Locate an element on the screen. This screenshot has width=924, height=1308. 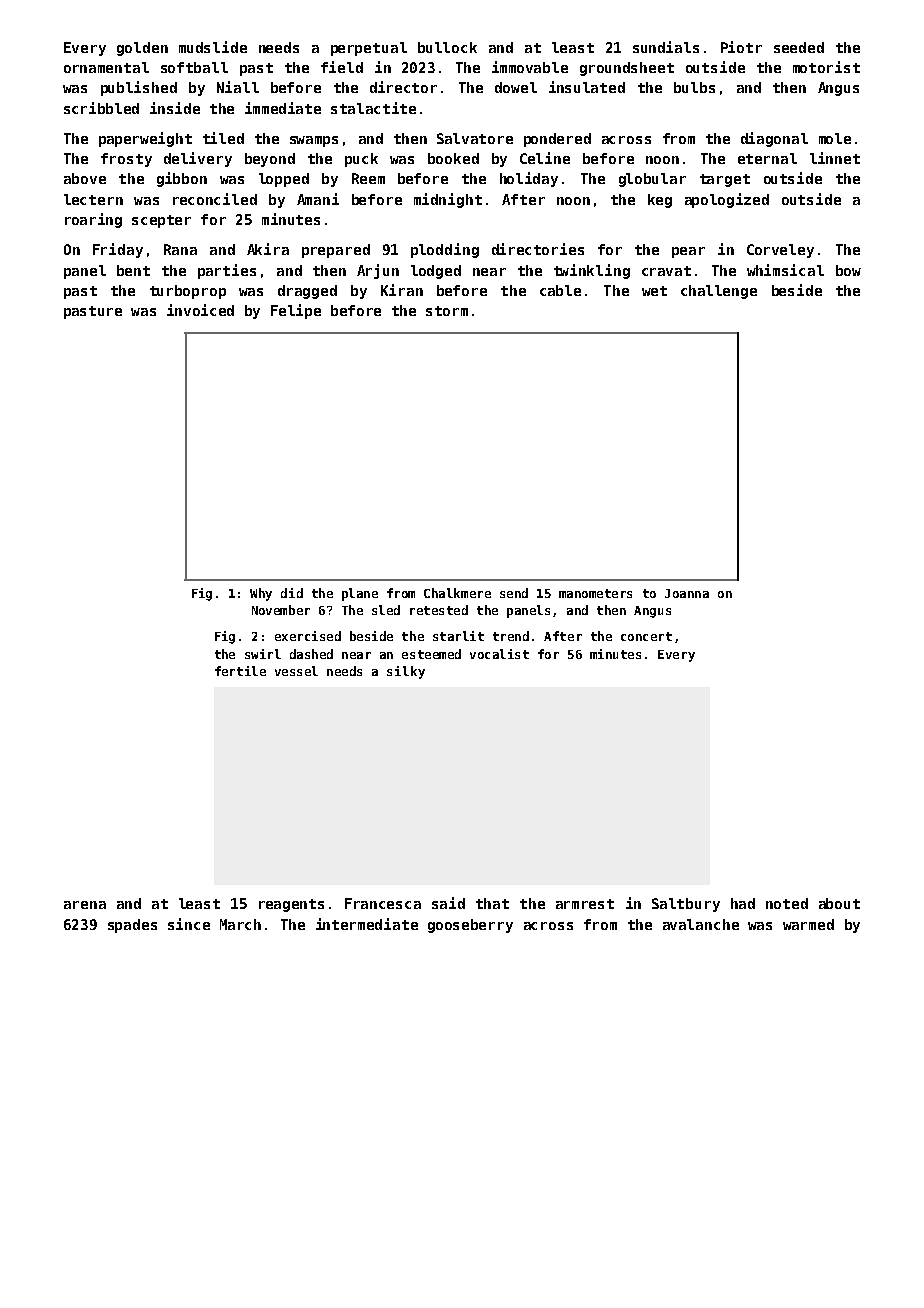
cable is located at coordinates (560, 290).
